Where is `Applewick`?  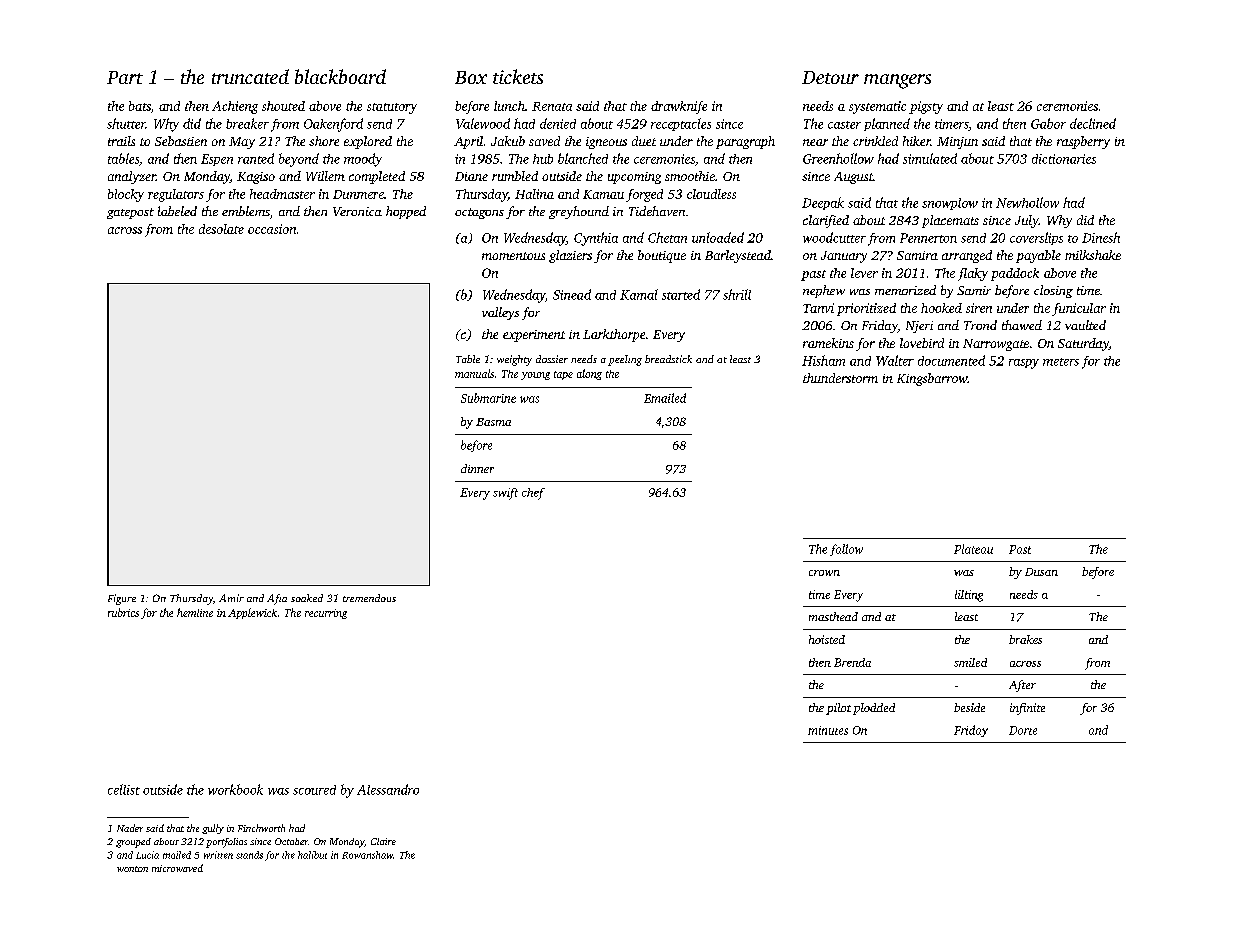 Applewick is located at coordinates (252, 613).
